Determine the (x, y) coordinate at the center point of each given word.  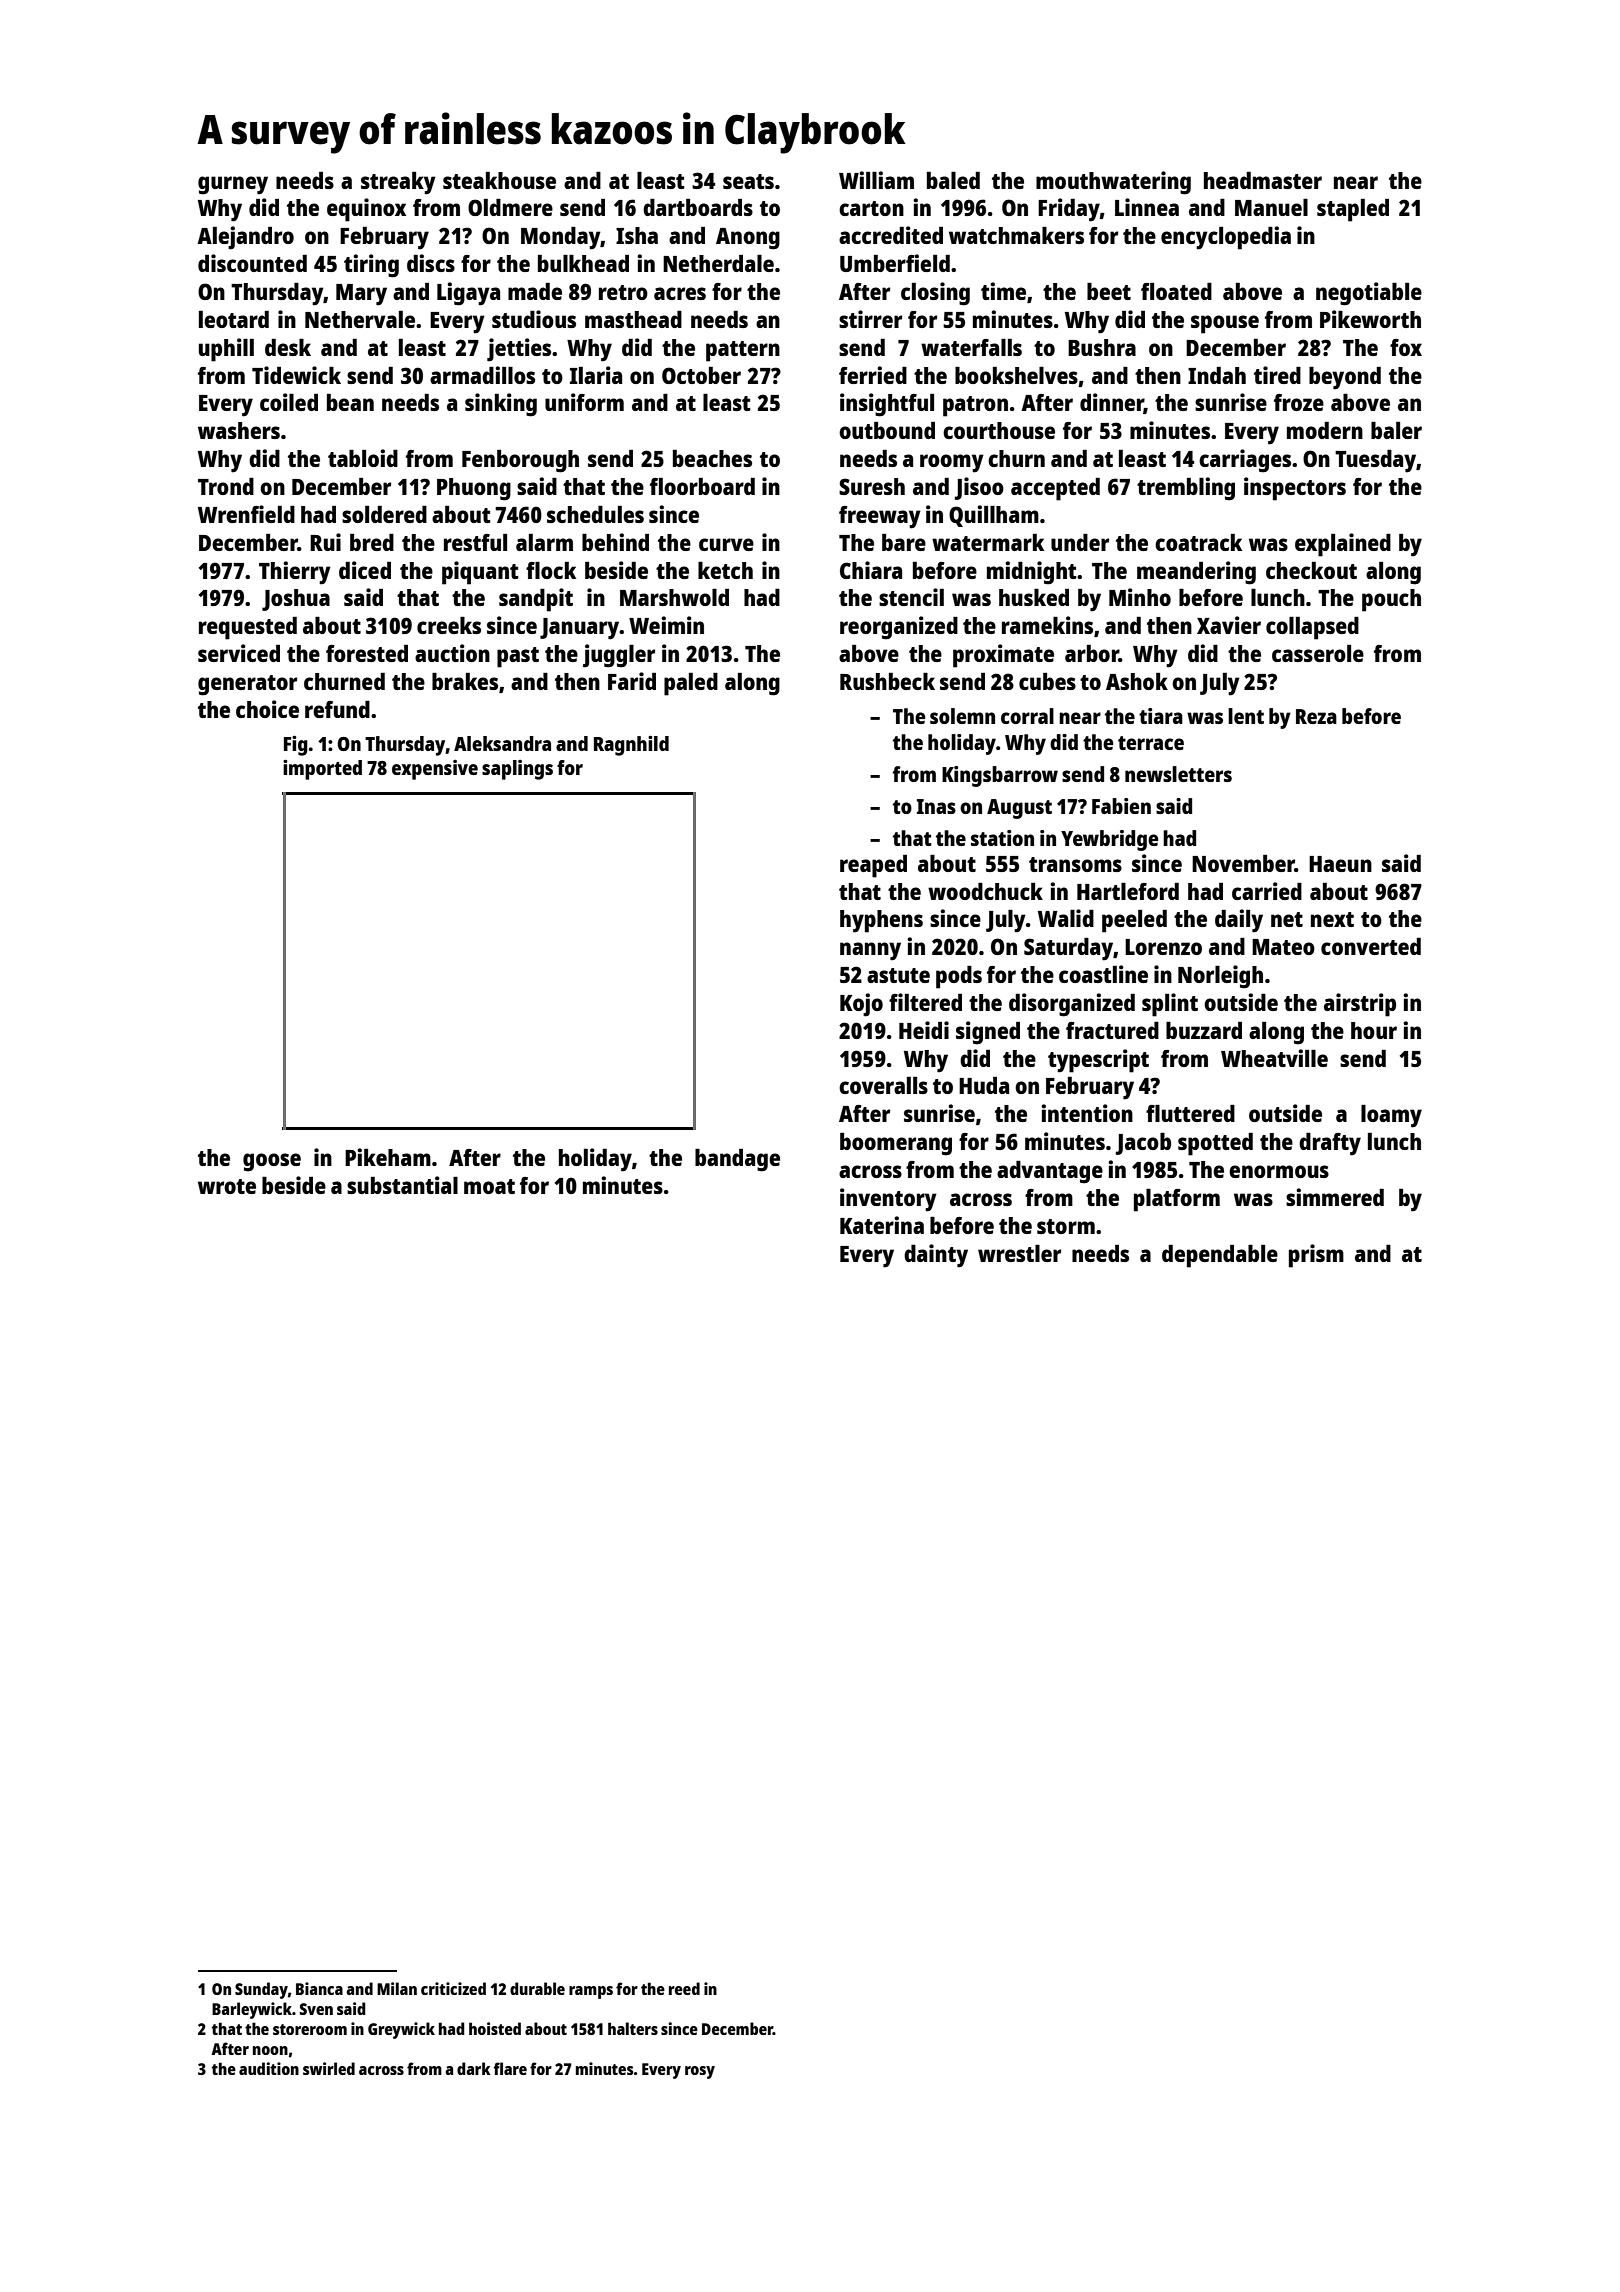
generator (247, 685)
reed (684, 1988)
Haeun (1340, 864)
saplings (517, 770)
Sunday (261, 1990)
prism (1316, 1256)
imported (322, 769)
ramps (591, 1992)
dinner (1112, 403)
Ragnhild (631, 745)
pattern (743, 351)
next (1332, 919)
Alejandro (245, 238)
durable (537, 1988)
